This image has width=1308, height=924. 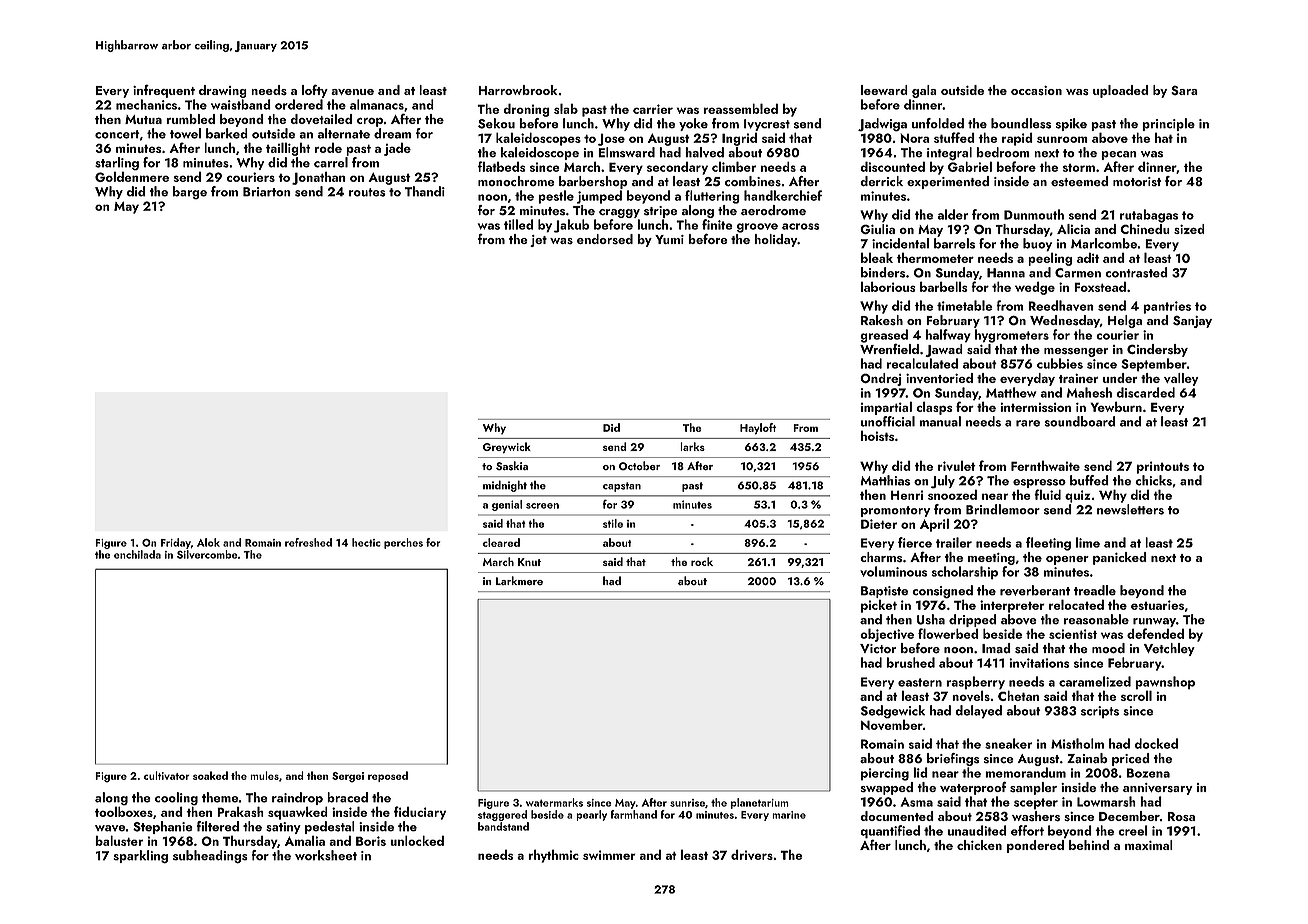 What do you see at coordinates (940, 421) in the image?
I see `manual` at bounding box center [940, 421].
